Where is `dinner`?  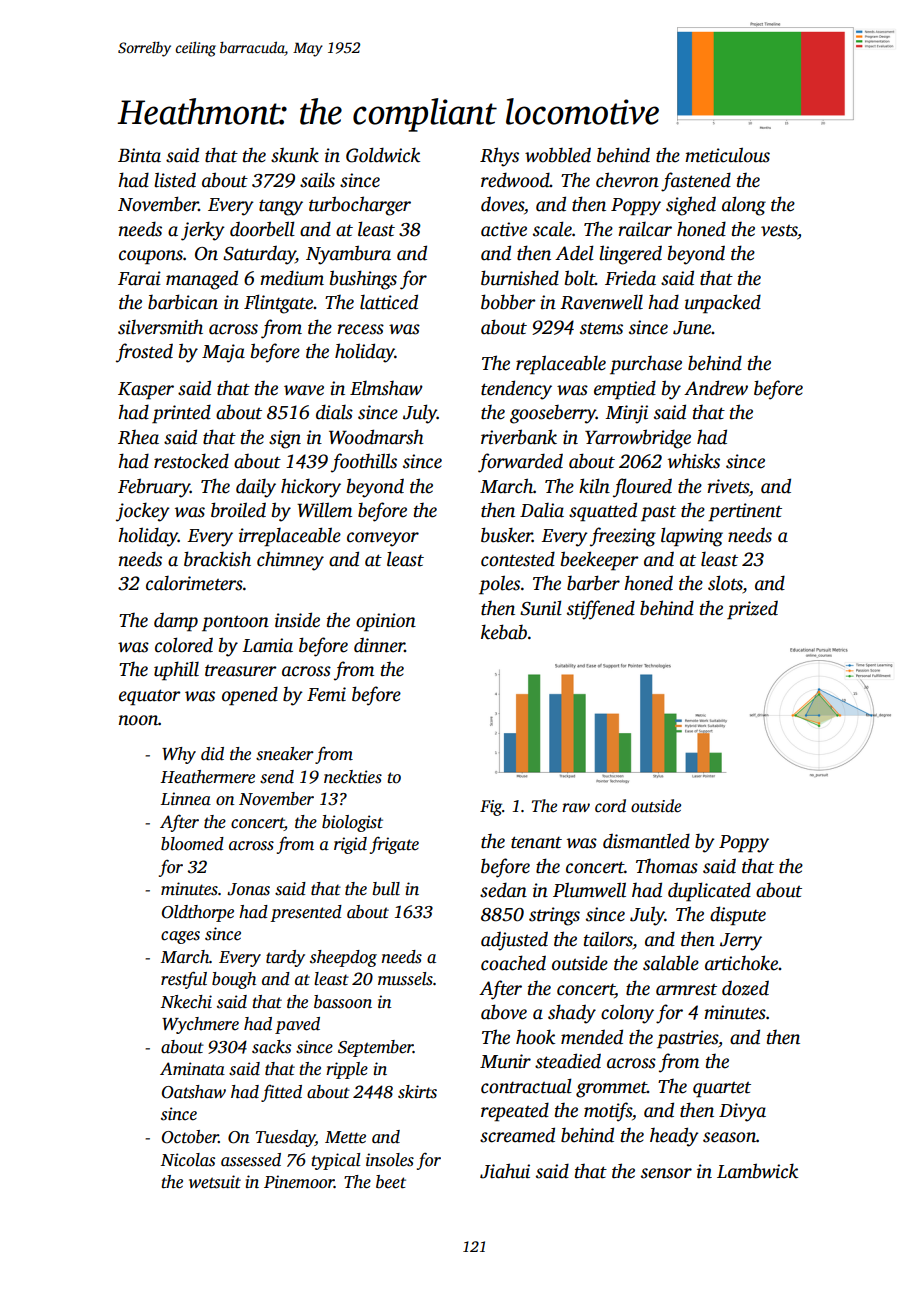
dinner is located at coordinates (379, 645).
